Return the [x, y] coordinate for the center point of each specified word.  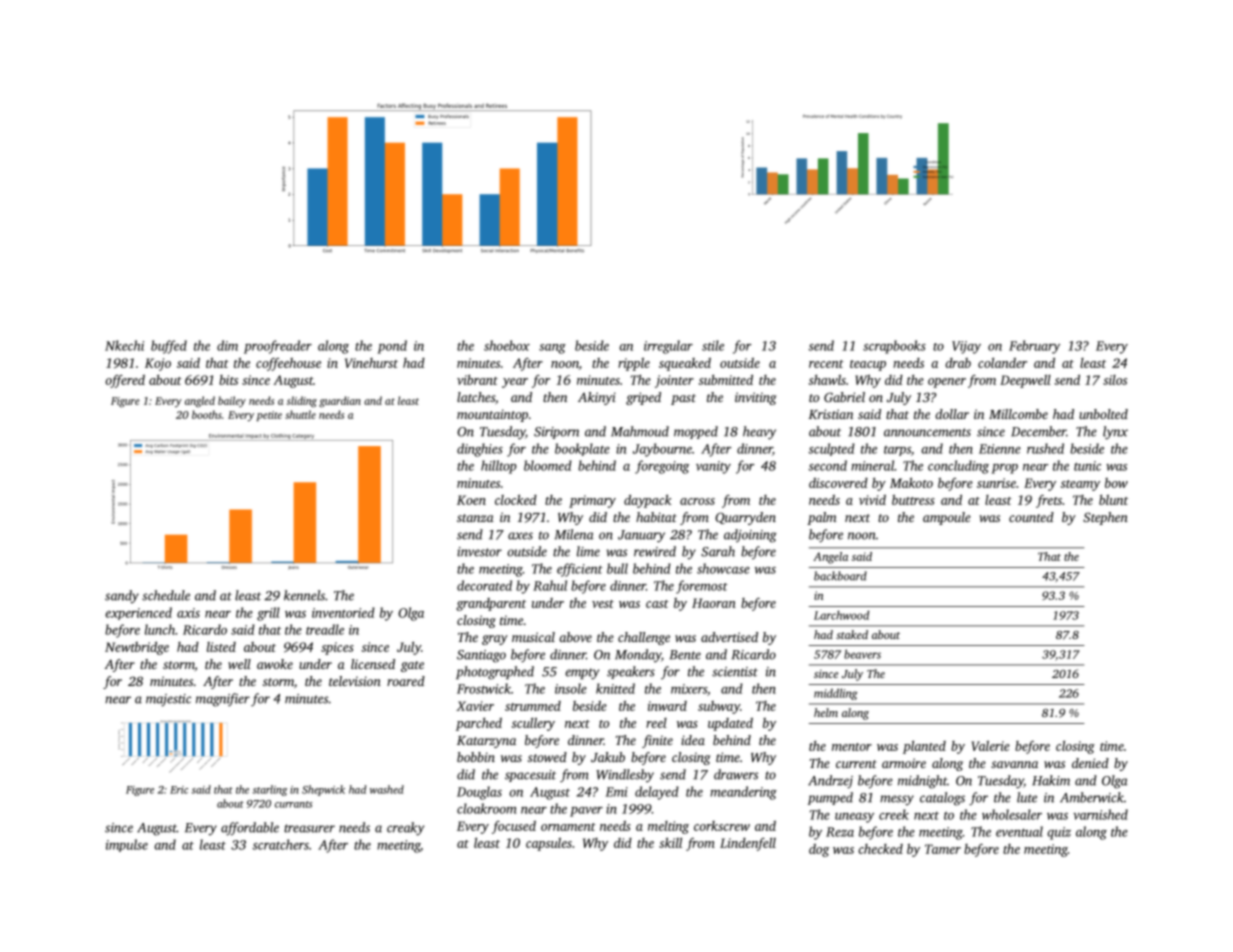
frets [1049, 501]
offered [125, 381]
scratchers [280, 844]
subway [719, 707]
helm [826, 712]
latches [476, 397]
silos [1115, 380]
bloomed [548, 465]
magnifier [223, 700]
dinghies [480, 450]
